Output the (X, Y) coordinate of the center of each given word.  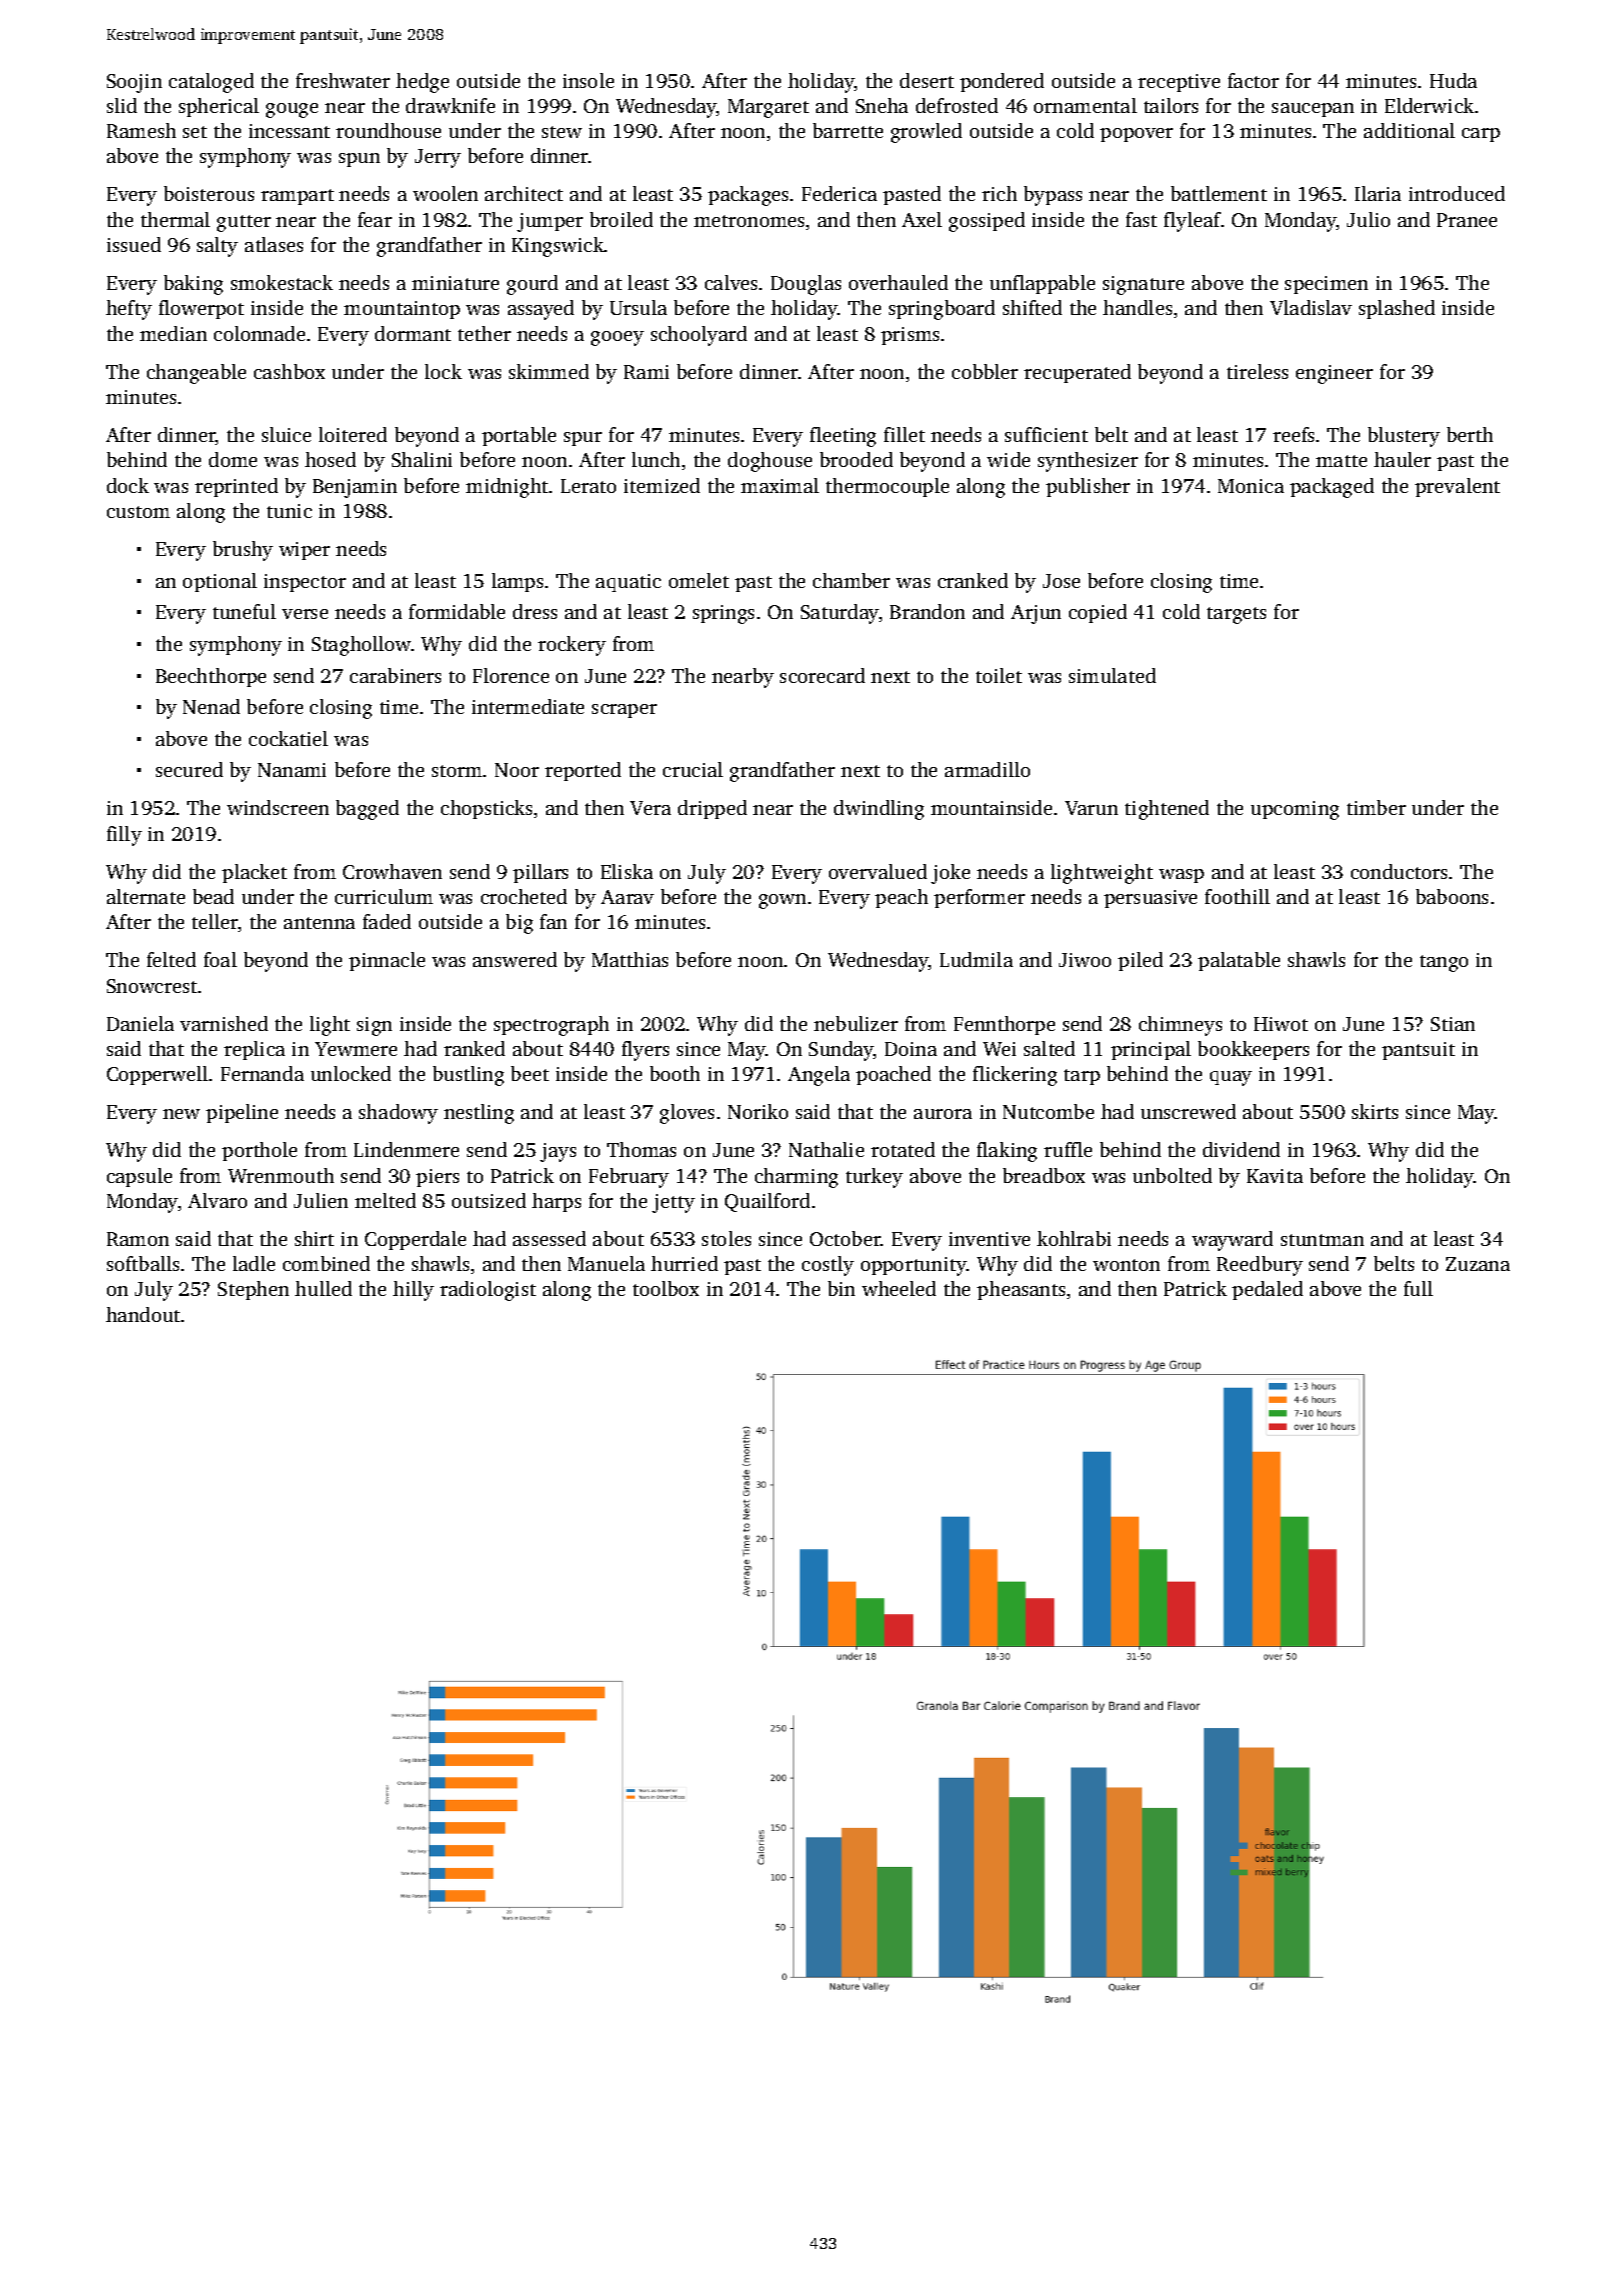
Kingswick (558, 247)
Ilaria (1378, 193)
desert (927, 80)
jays (558, 1152)
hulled (323, 1288)
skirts (1375, 1111)
